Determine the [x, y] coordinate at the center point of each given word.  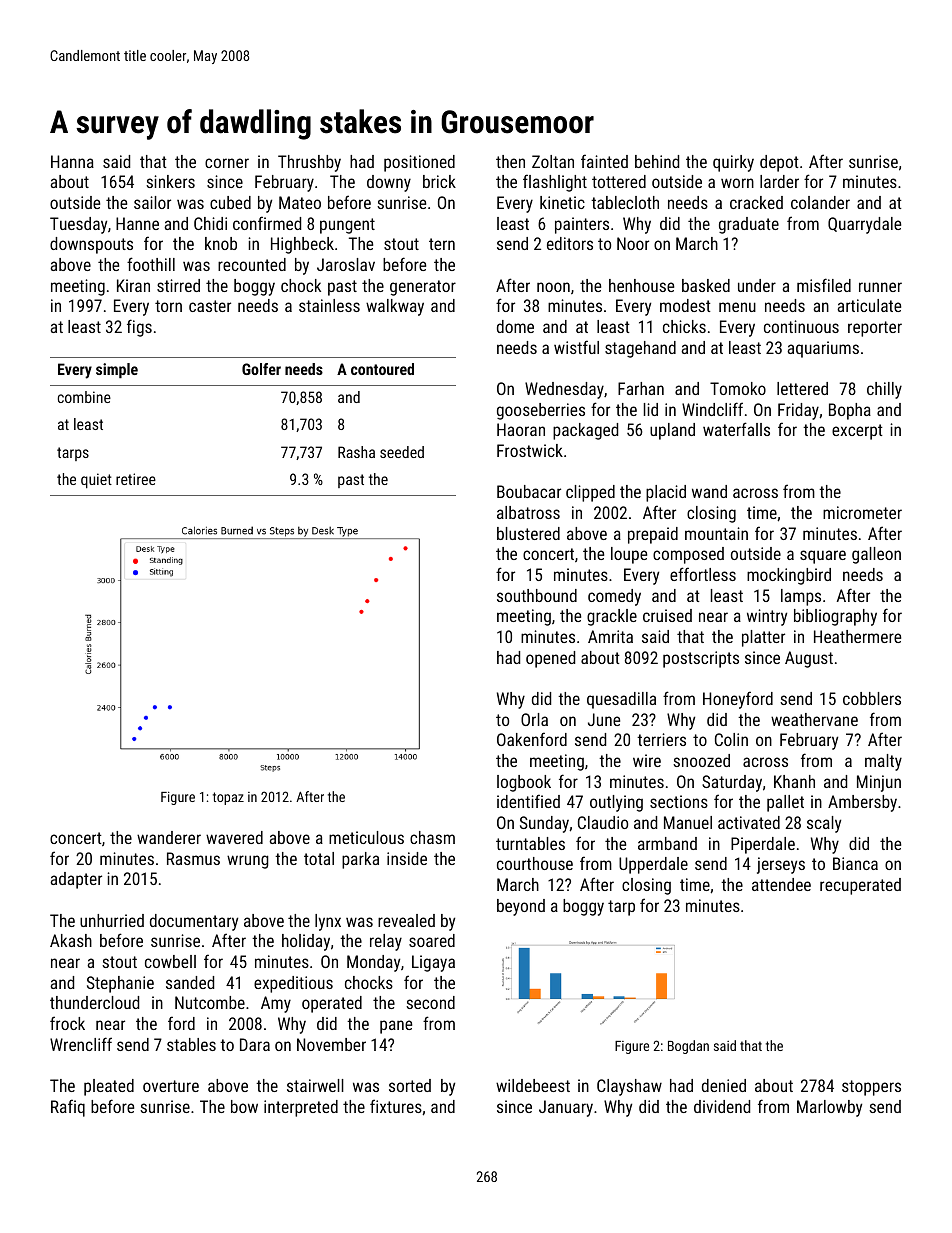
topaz [228, 798]
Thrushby [309, 163]
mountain [716, 533]
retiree [136, 479]
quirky [733, 163]
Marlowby [829, 1108]
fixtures [396, 1106]
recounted [252, 264]
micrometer [862, 512]
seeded [402, 452]
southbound [537, 595]
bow [244, 1106]
